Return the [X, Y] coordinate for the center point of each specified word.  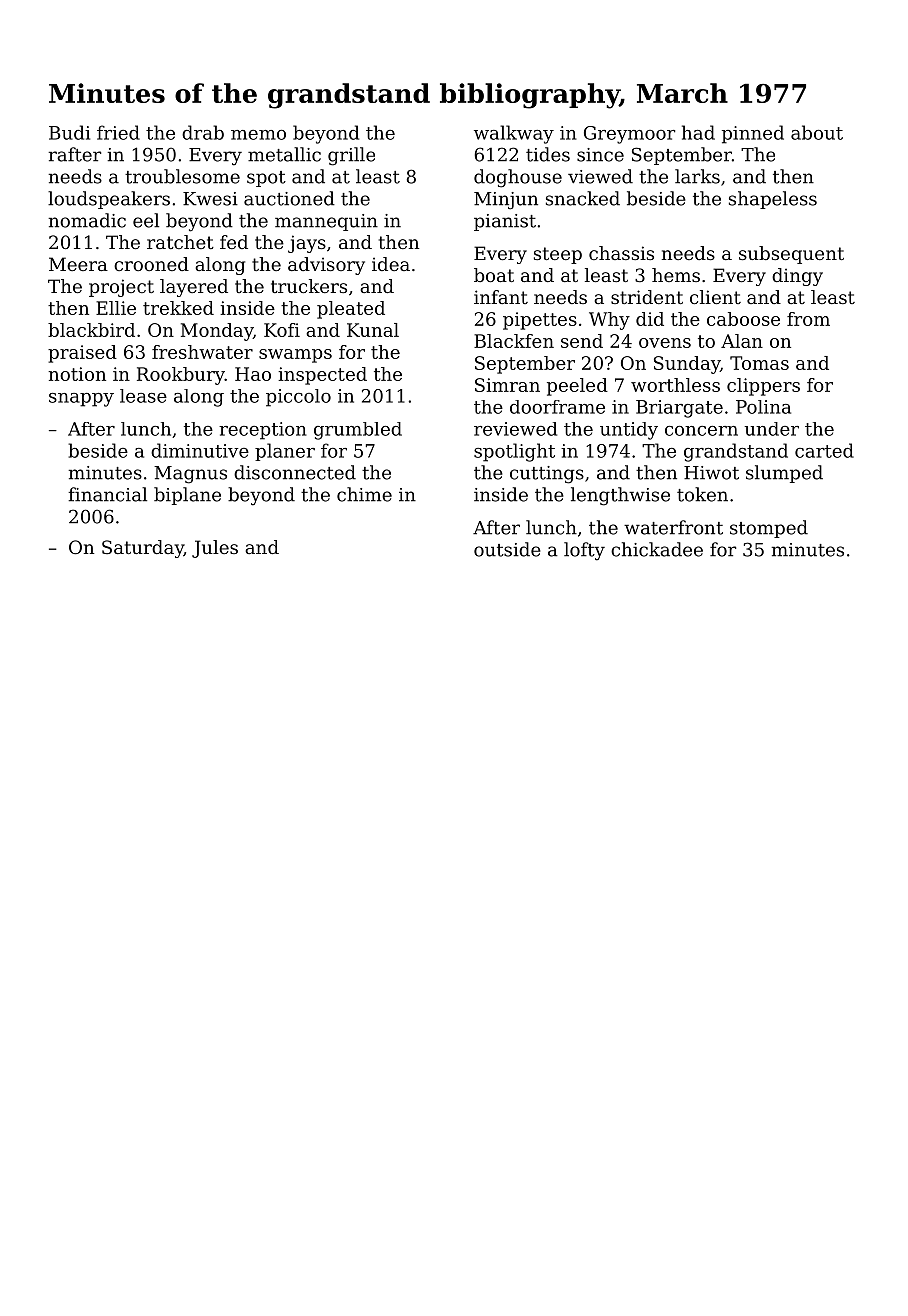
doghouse [518, 178]
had [698, 132]
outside [507, 549]
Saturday [143, 549]
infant [501, 297]
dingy [797, 277]
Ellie [116, 308]
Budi [69, 132]
